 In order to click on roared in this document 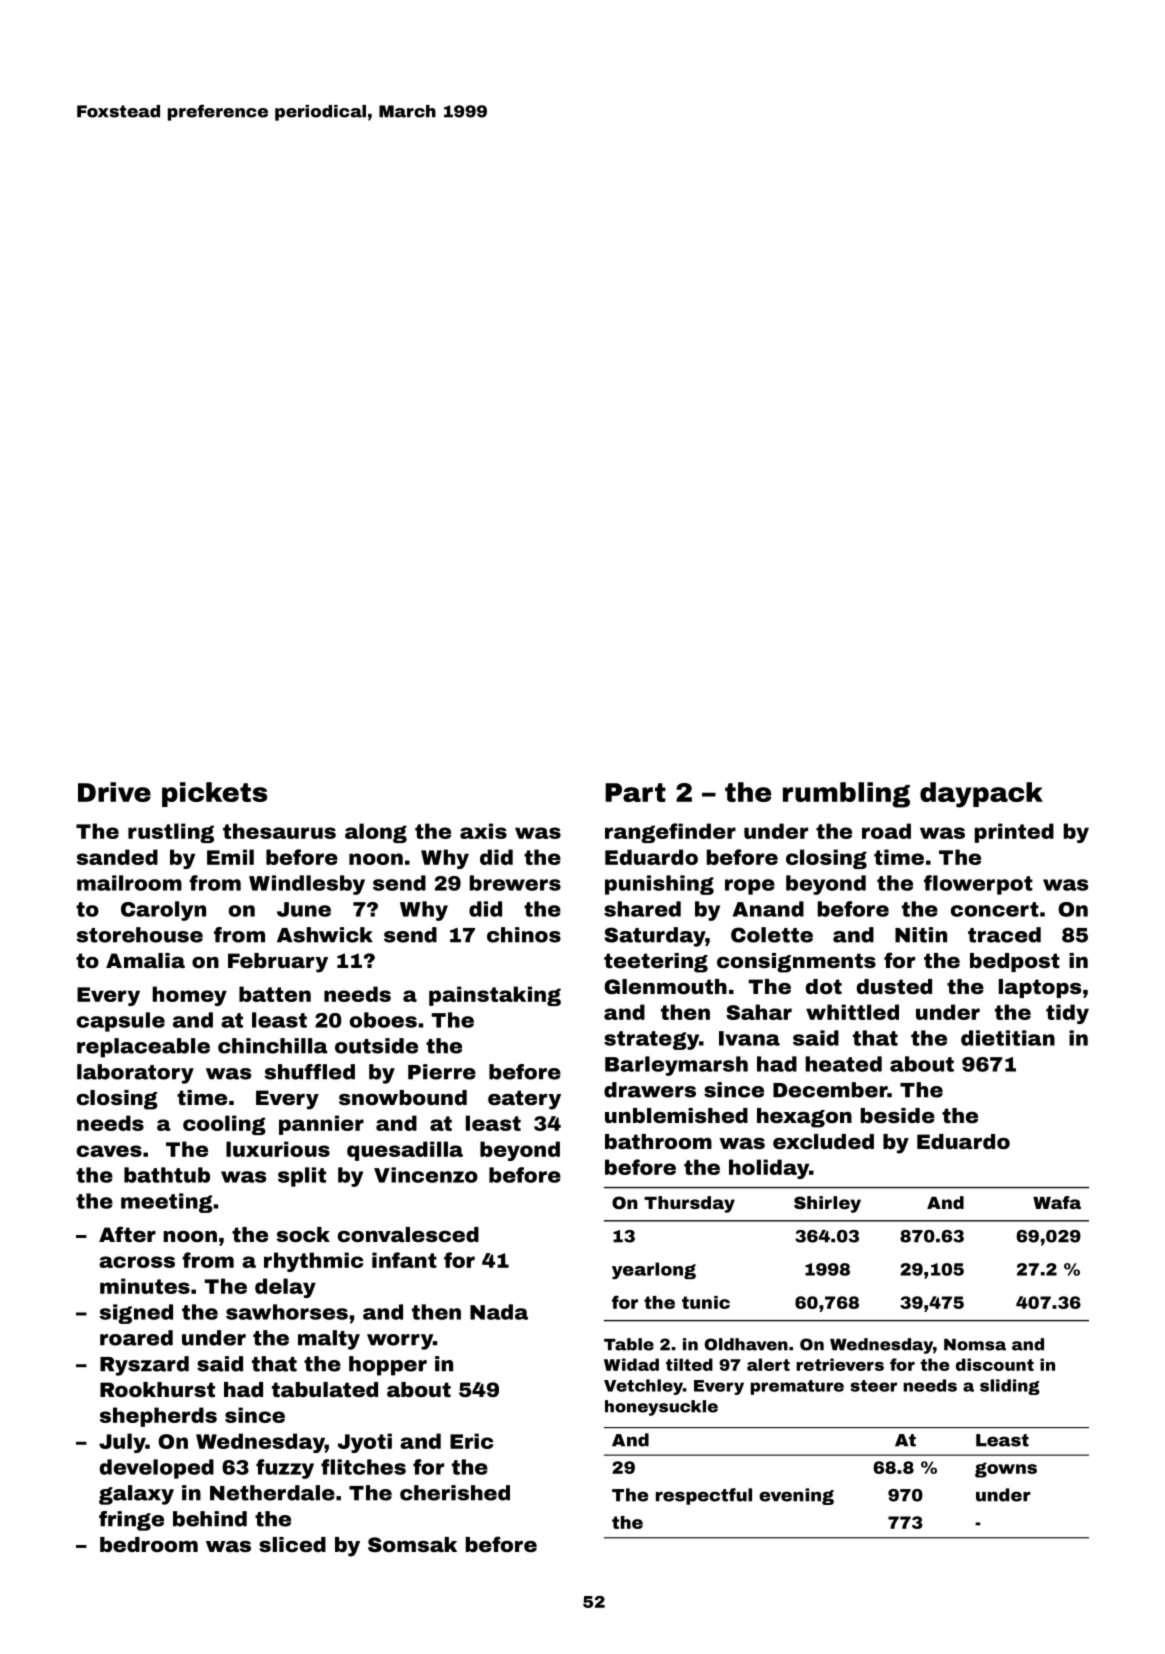, I will do `click(136, 1338)`.
